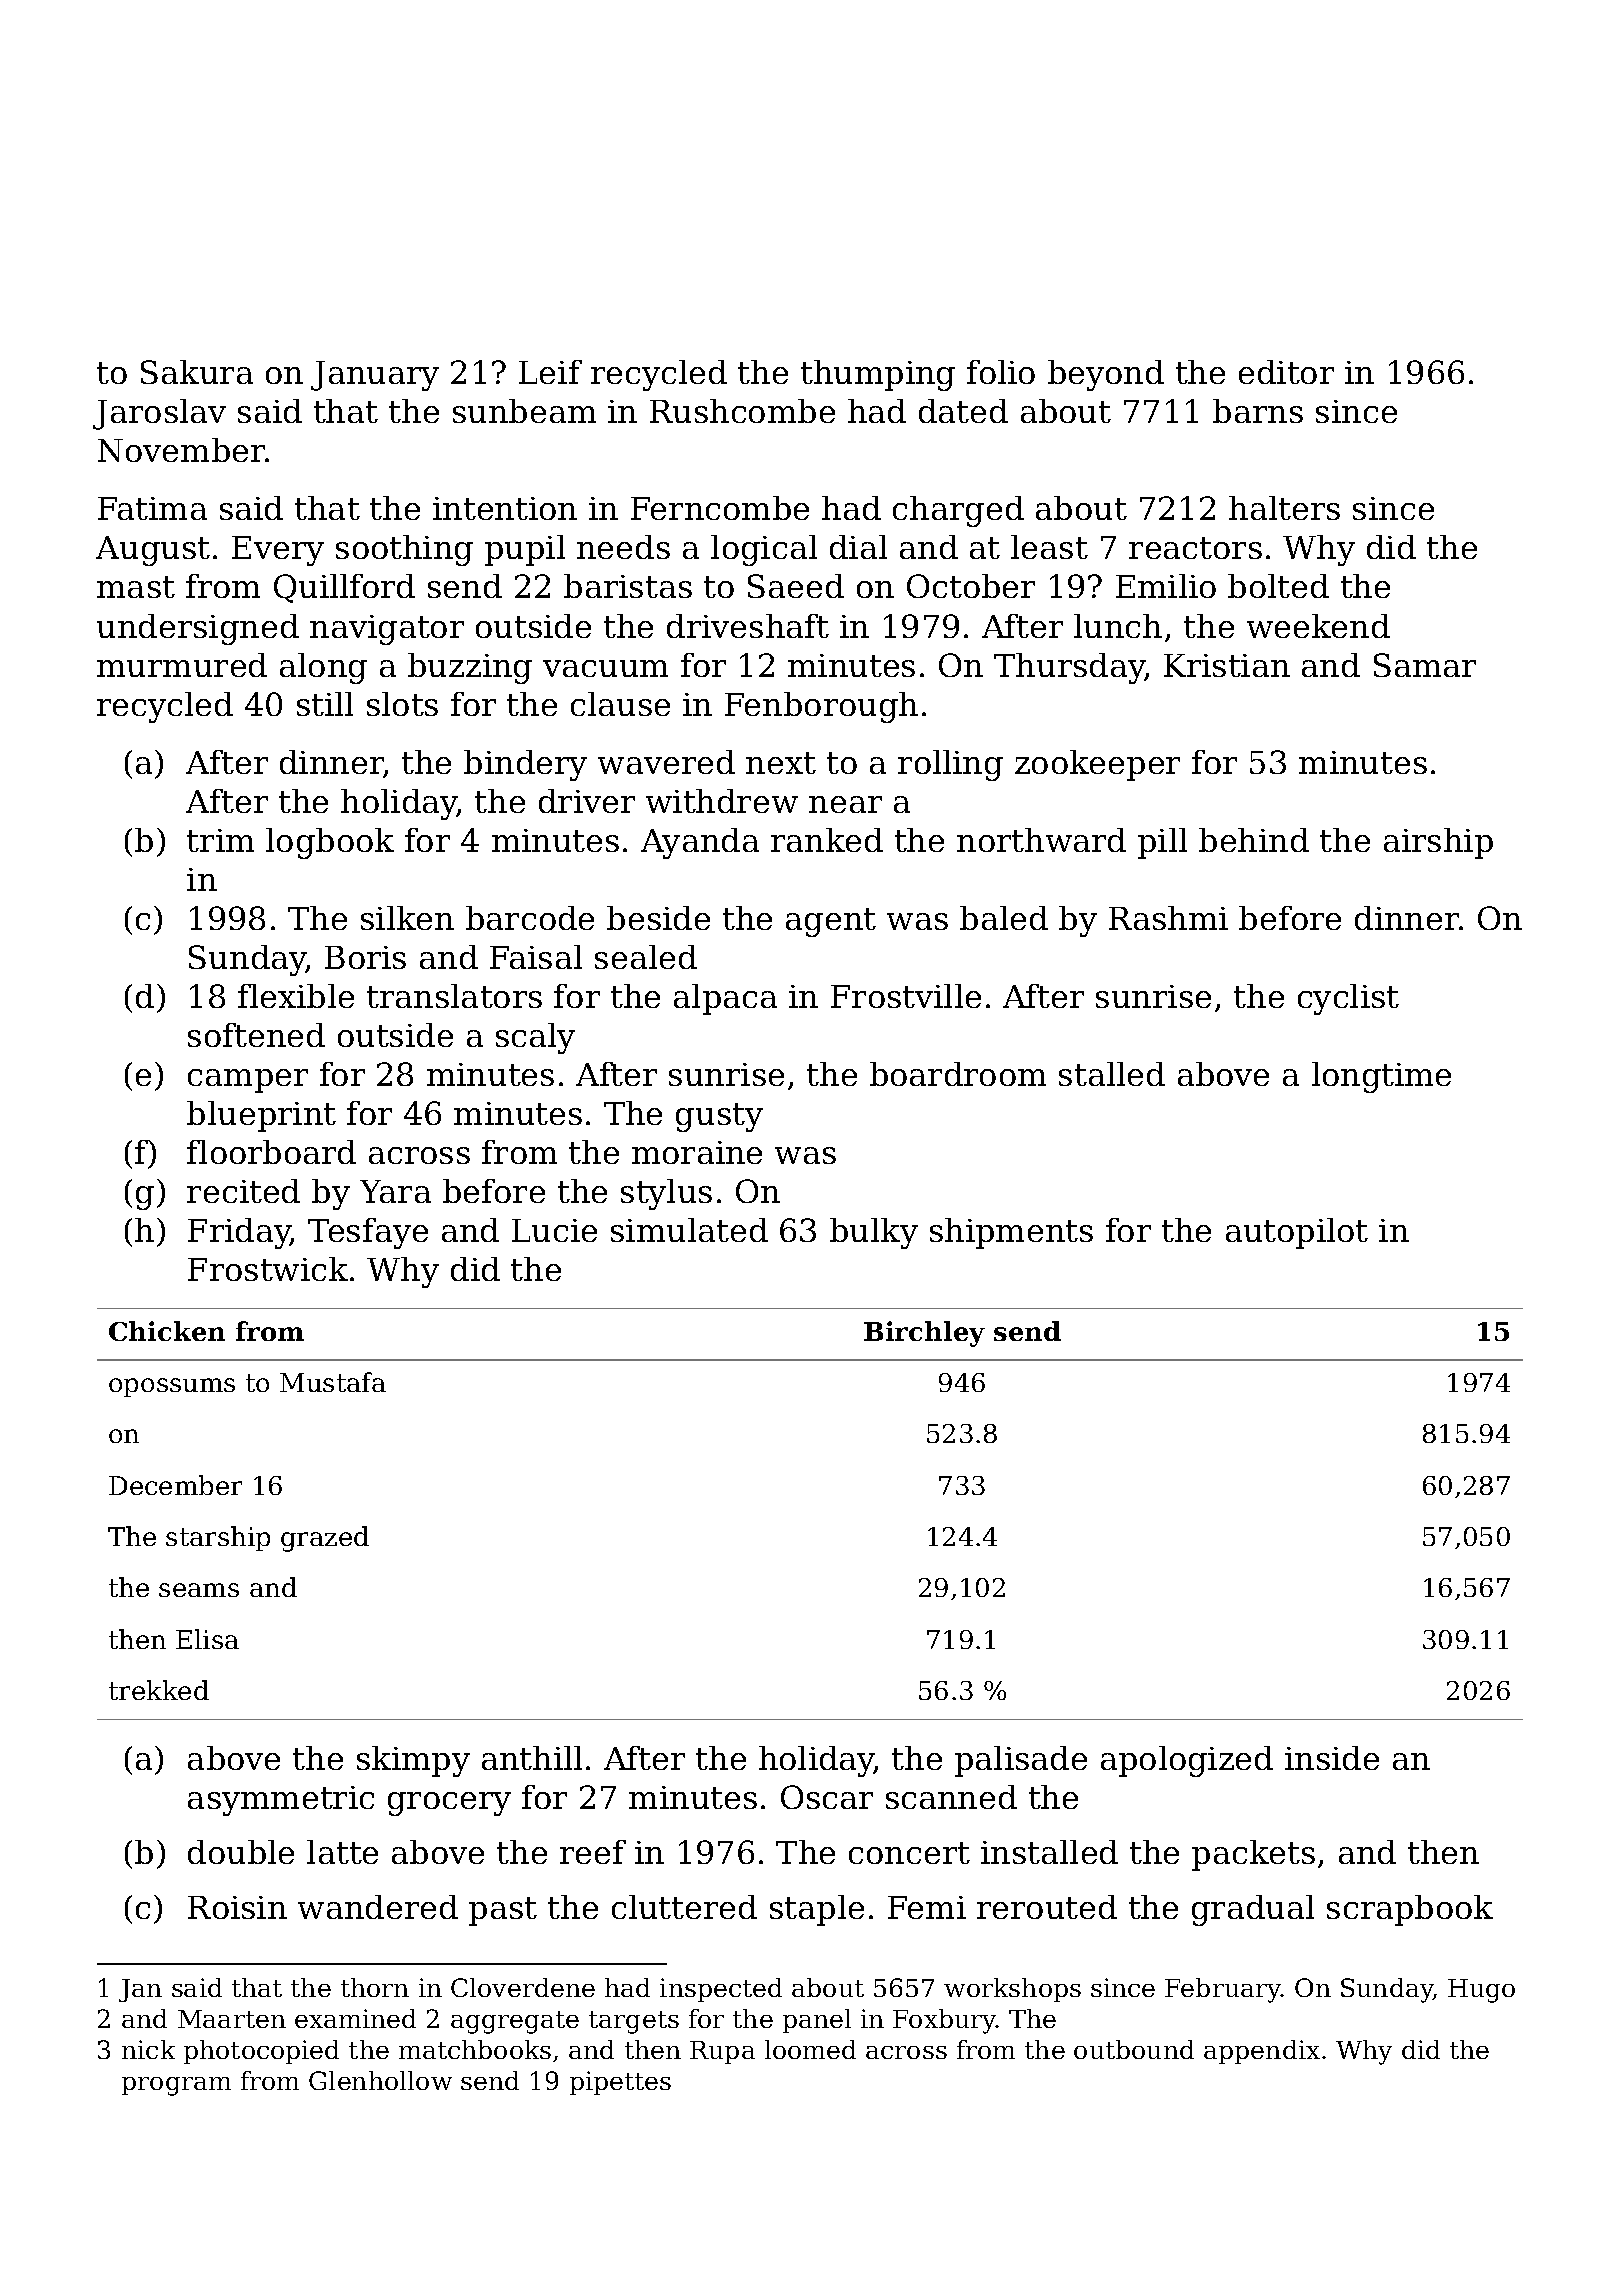  What do you see at coordinates (530, 918) in the screenshot?
I see `barcode` at bounding box center [530, 918].
